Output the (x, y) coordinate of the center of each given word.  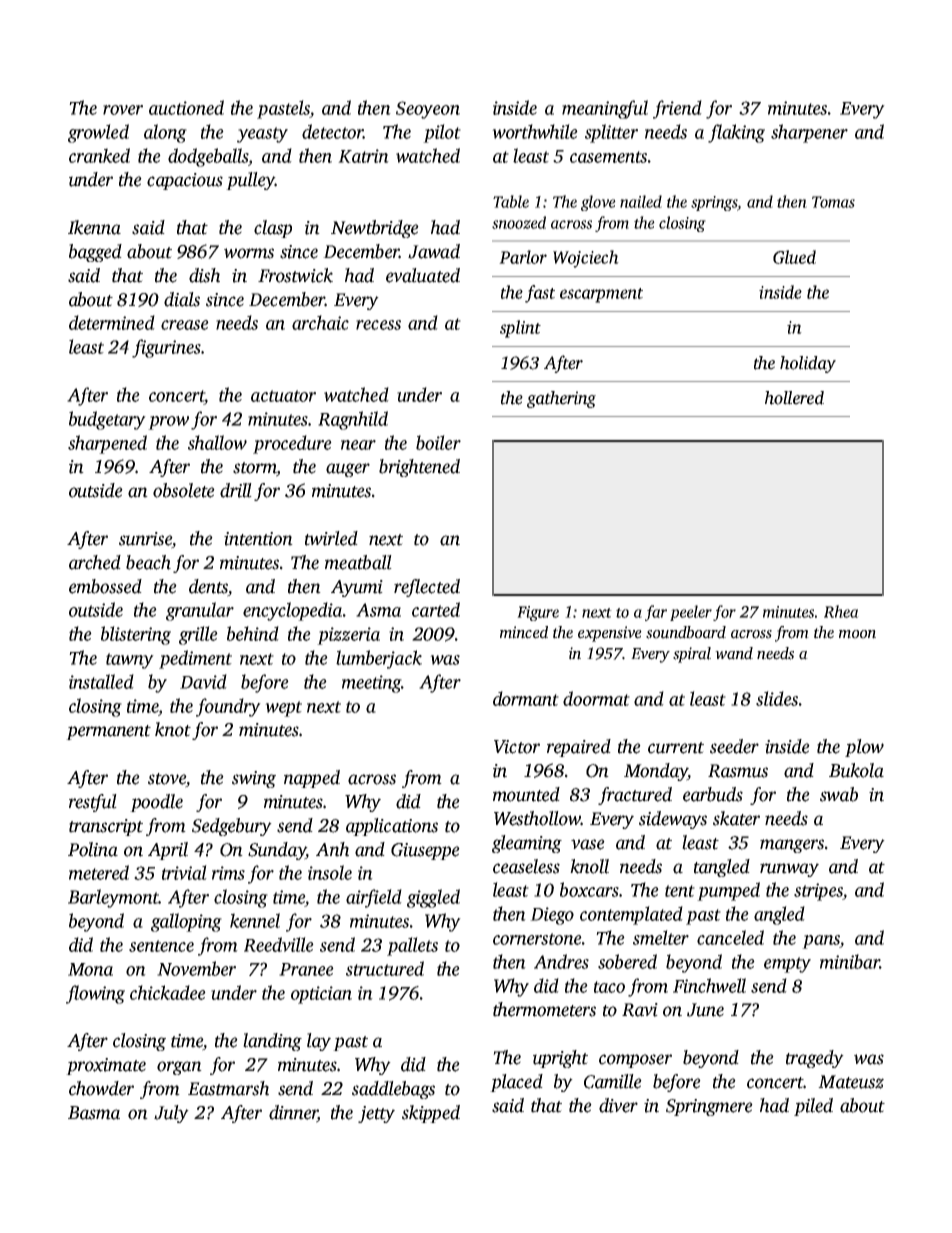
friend (677, 109)
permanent (108, 732)
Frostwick (295, 275)
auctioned (186, 107)
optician (321, 995)
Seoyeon (428, 110)
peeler (691, 613)
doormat (596, 698)
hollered (794, 398)
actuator (283, 396)
